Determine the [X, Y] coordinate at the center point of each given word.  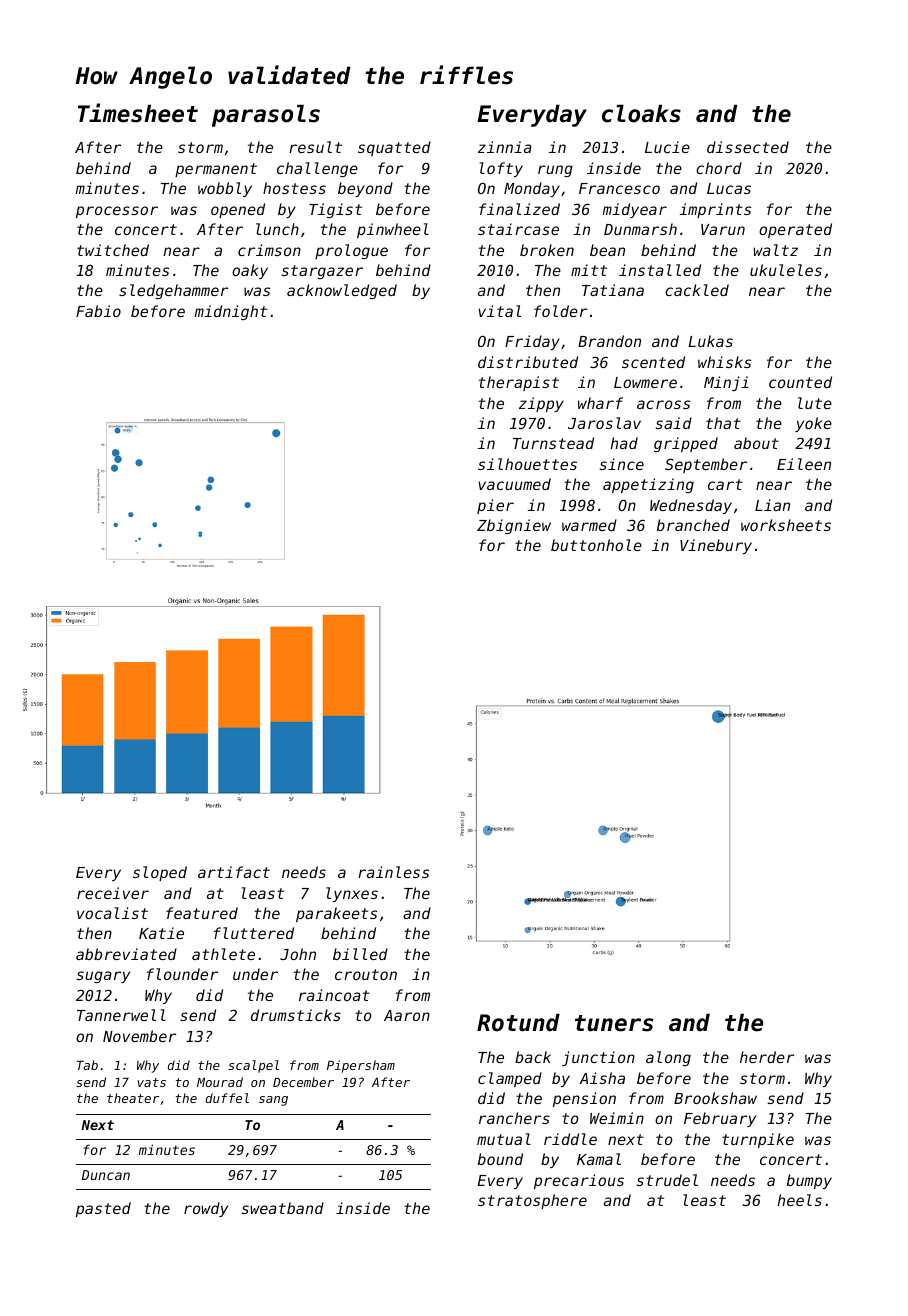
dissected [748, 147]
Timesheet [138, 113]
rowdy [206, 1209]
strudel [667, 1180]
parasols [266, 116]
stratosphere [532, 1201]
